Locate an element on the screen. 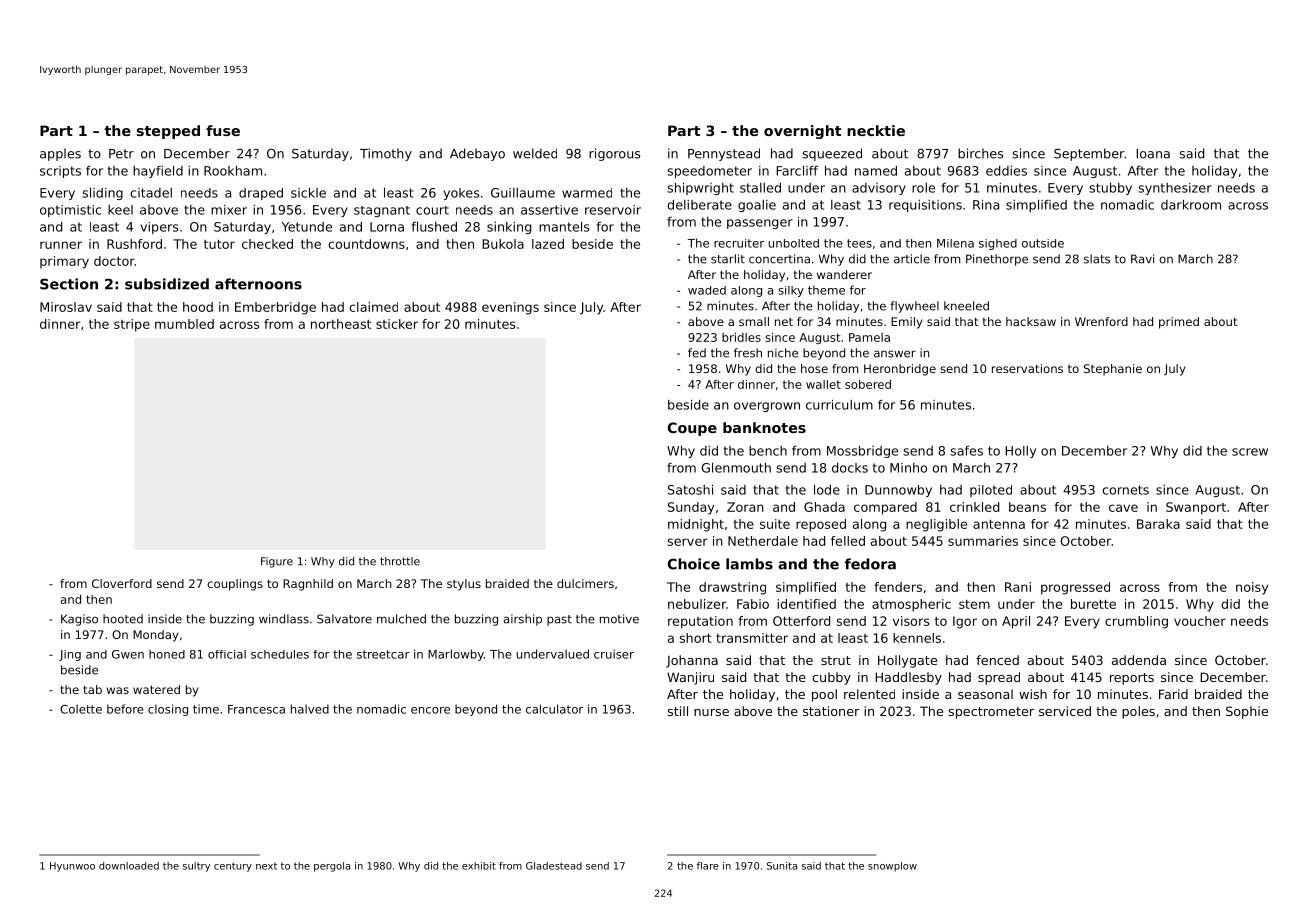 The image size is (1308, 924). fresh is located at coordinates (748, 353).
